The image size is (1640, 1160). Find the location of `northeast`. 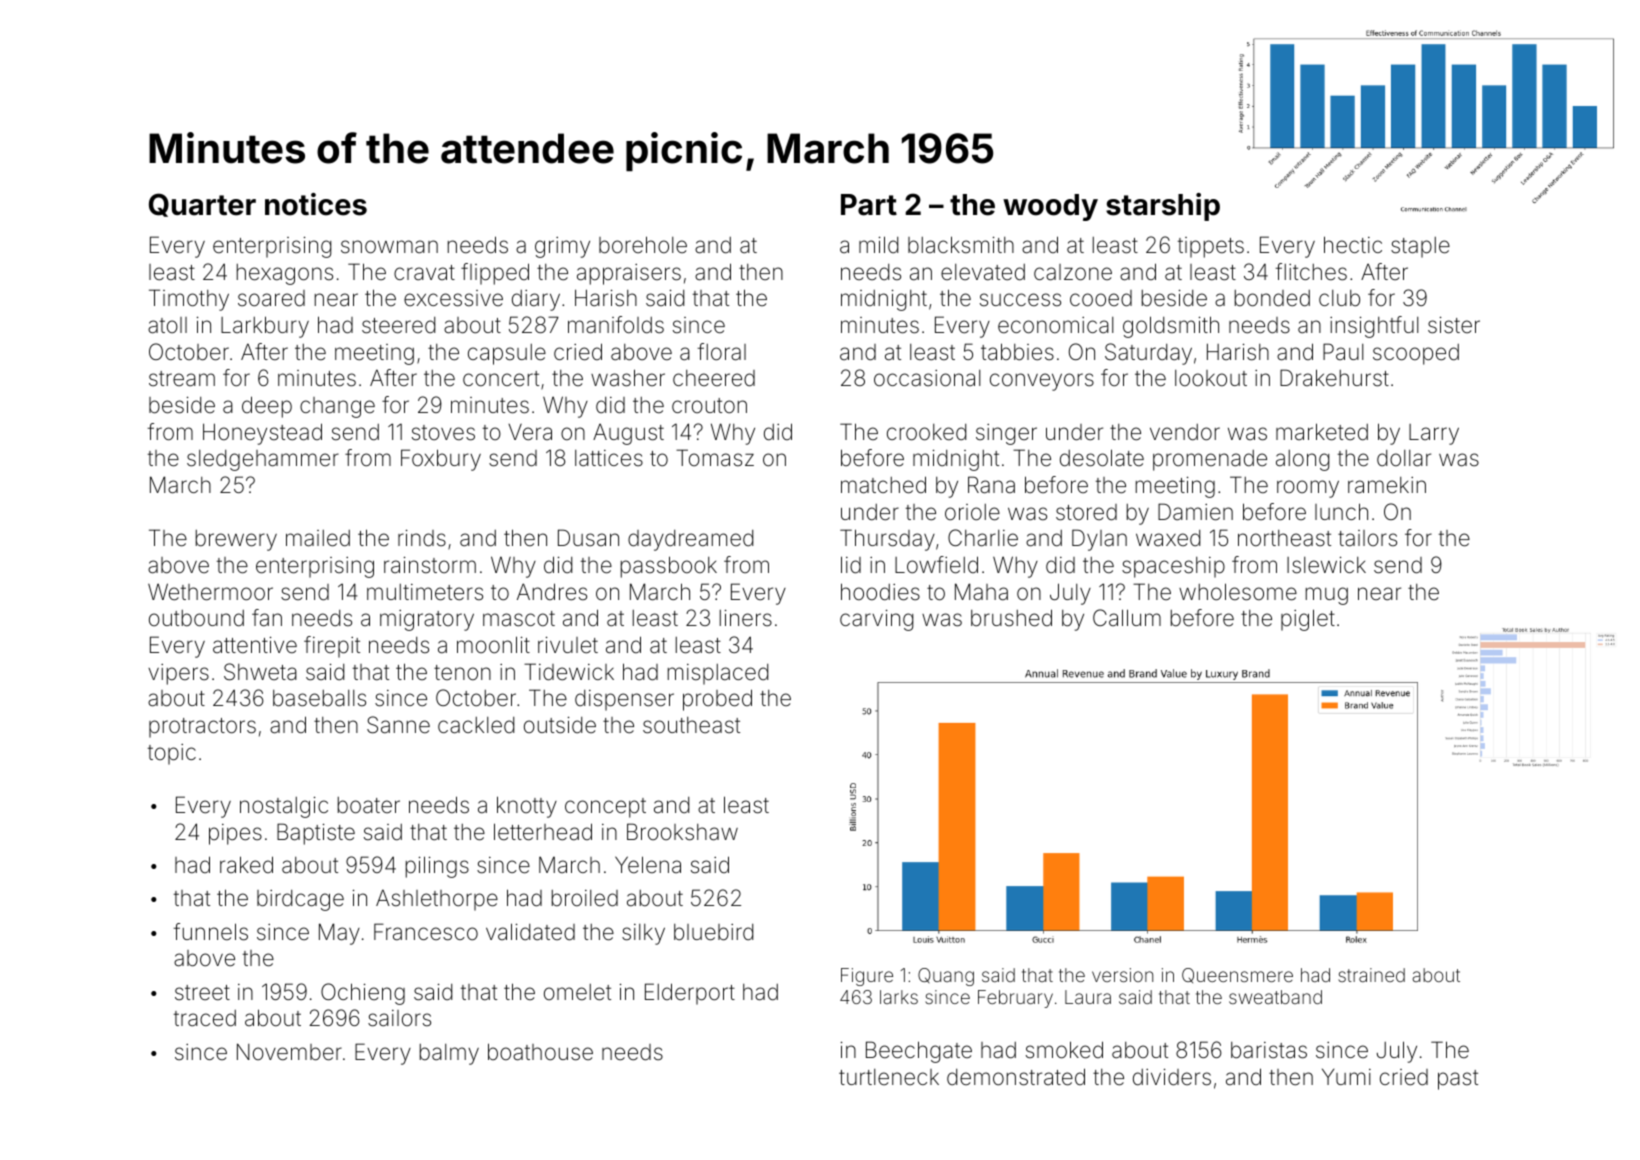

northeast is located at coordinates (1284, 538).
